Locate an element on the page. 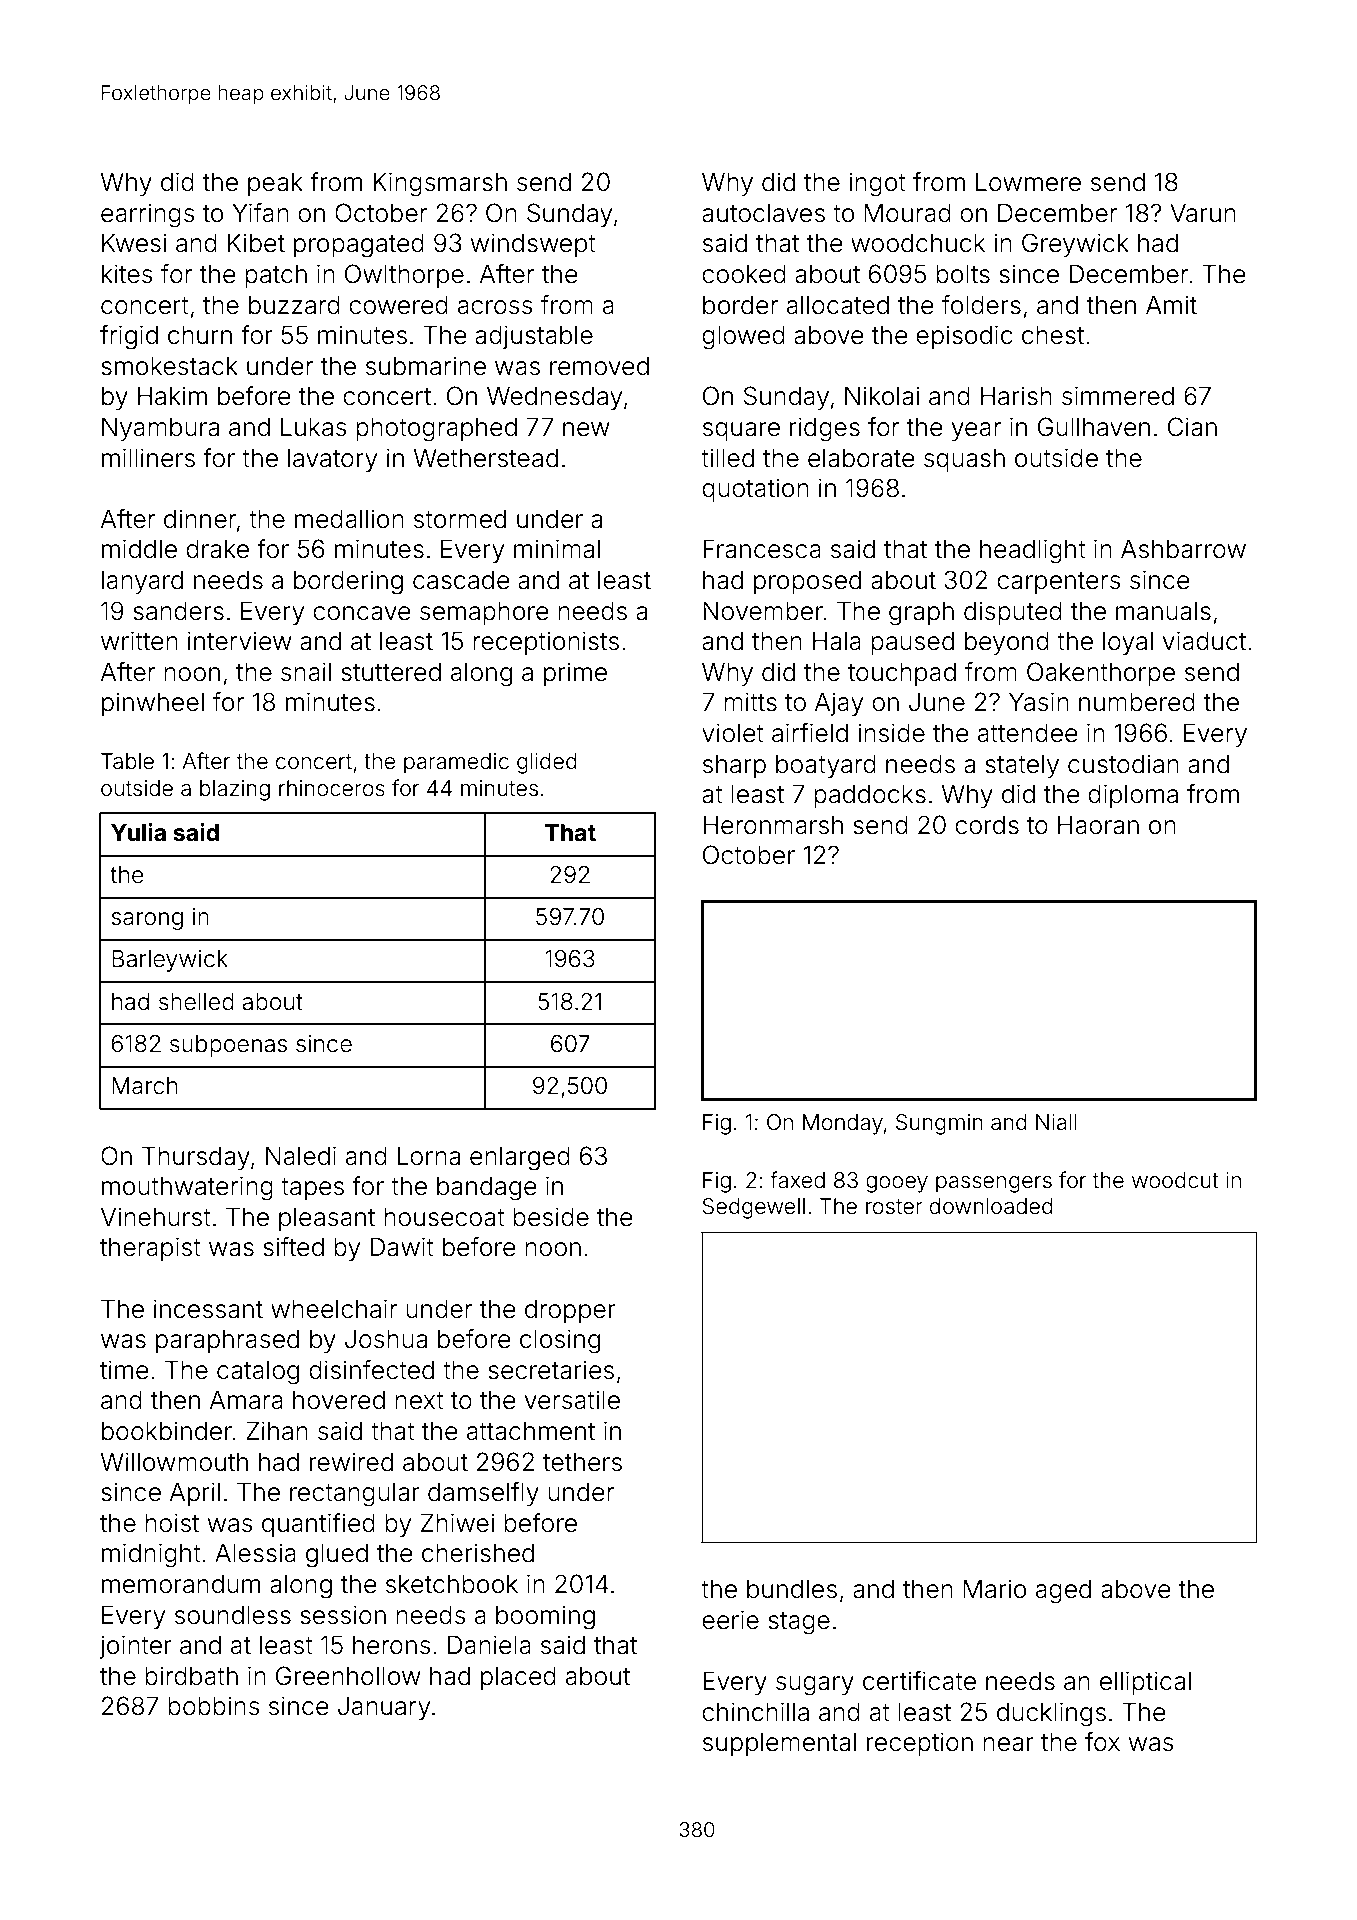 Image resolution: width=1357 pixels, height=1920 pixels. Greywick is located at coordinates (1075, 245).
